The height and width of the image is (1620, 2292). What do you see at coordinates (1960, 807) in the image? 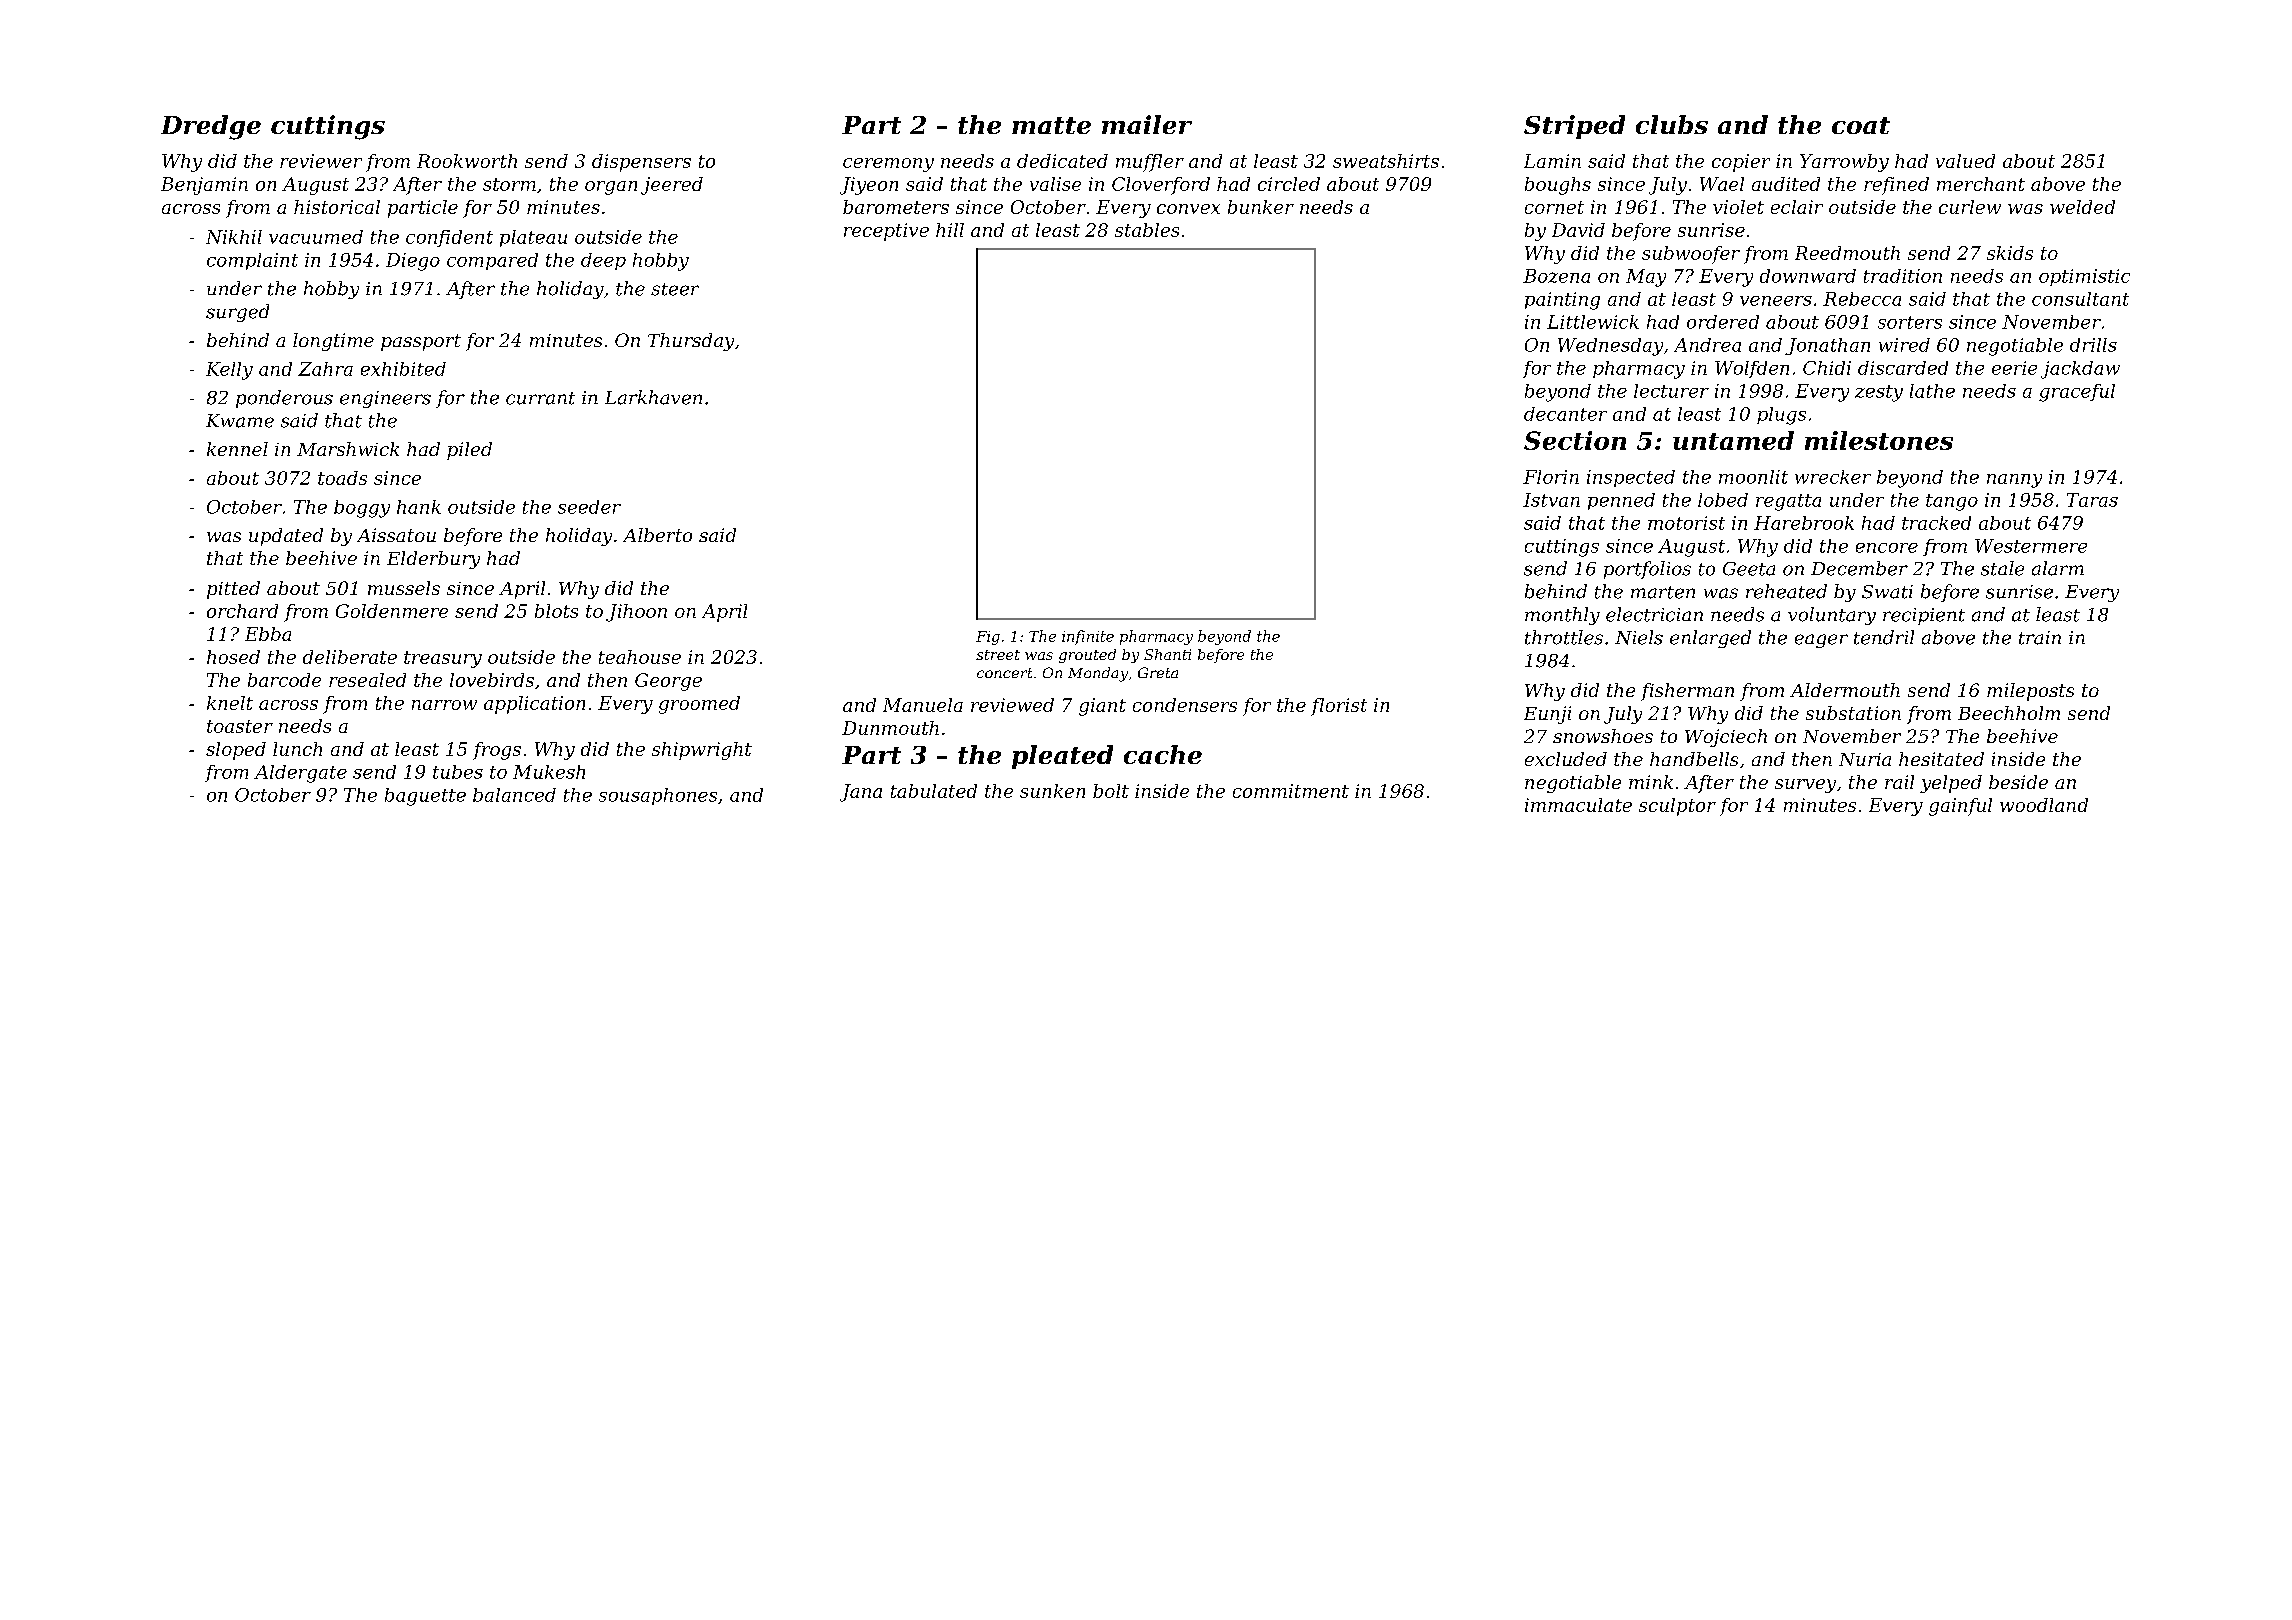
I see `gainful` at bounding box center [1960, 807].
